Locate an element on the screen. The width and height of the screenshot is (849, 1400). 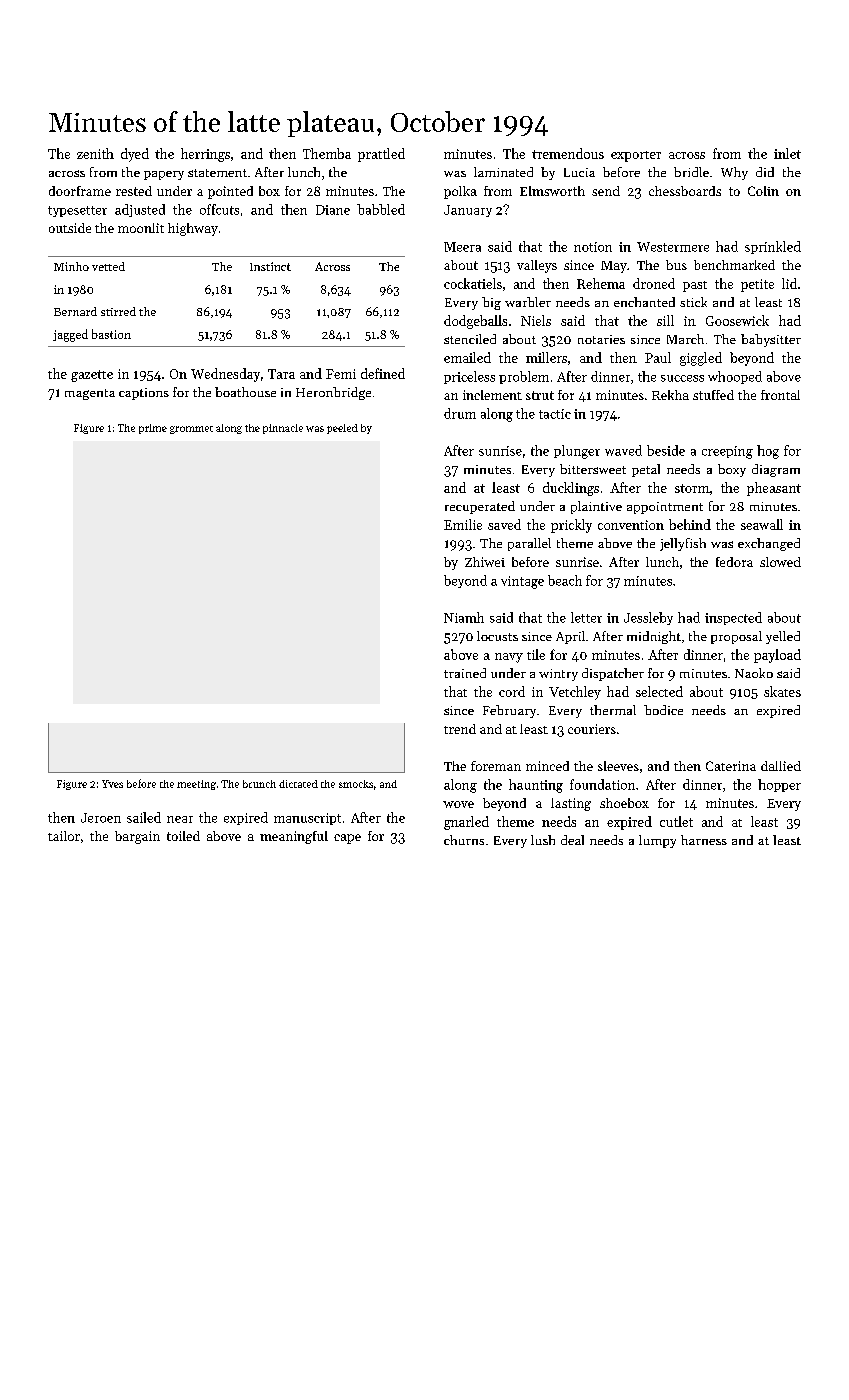
brunch is located at coordinates (259, 784).
